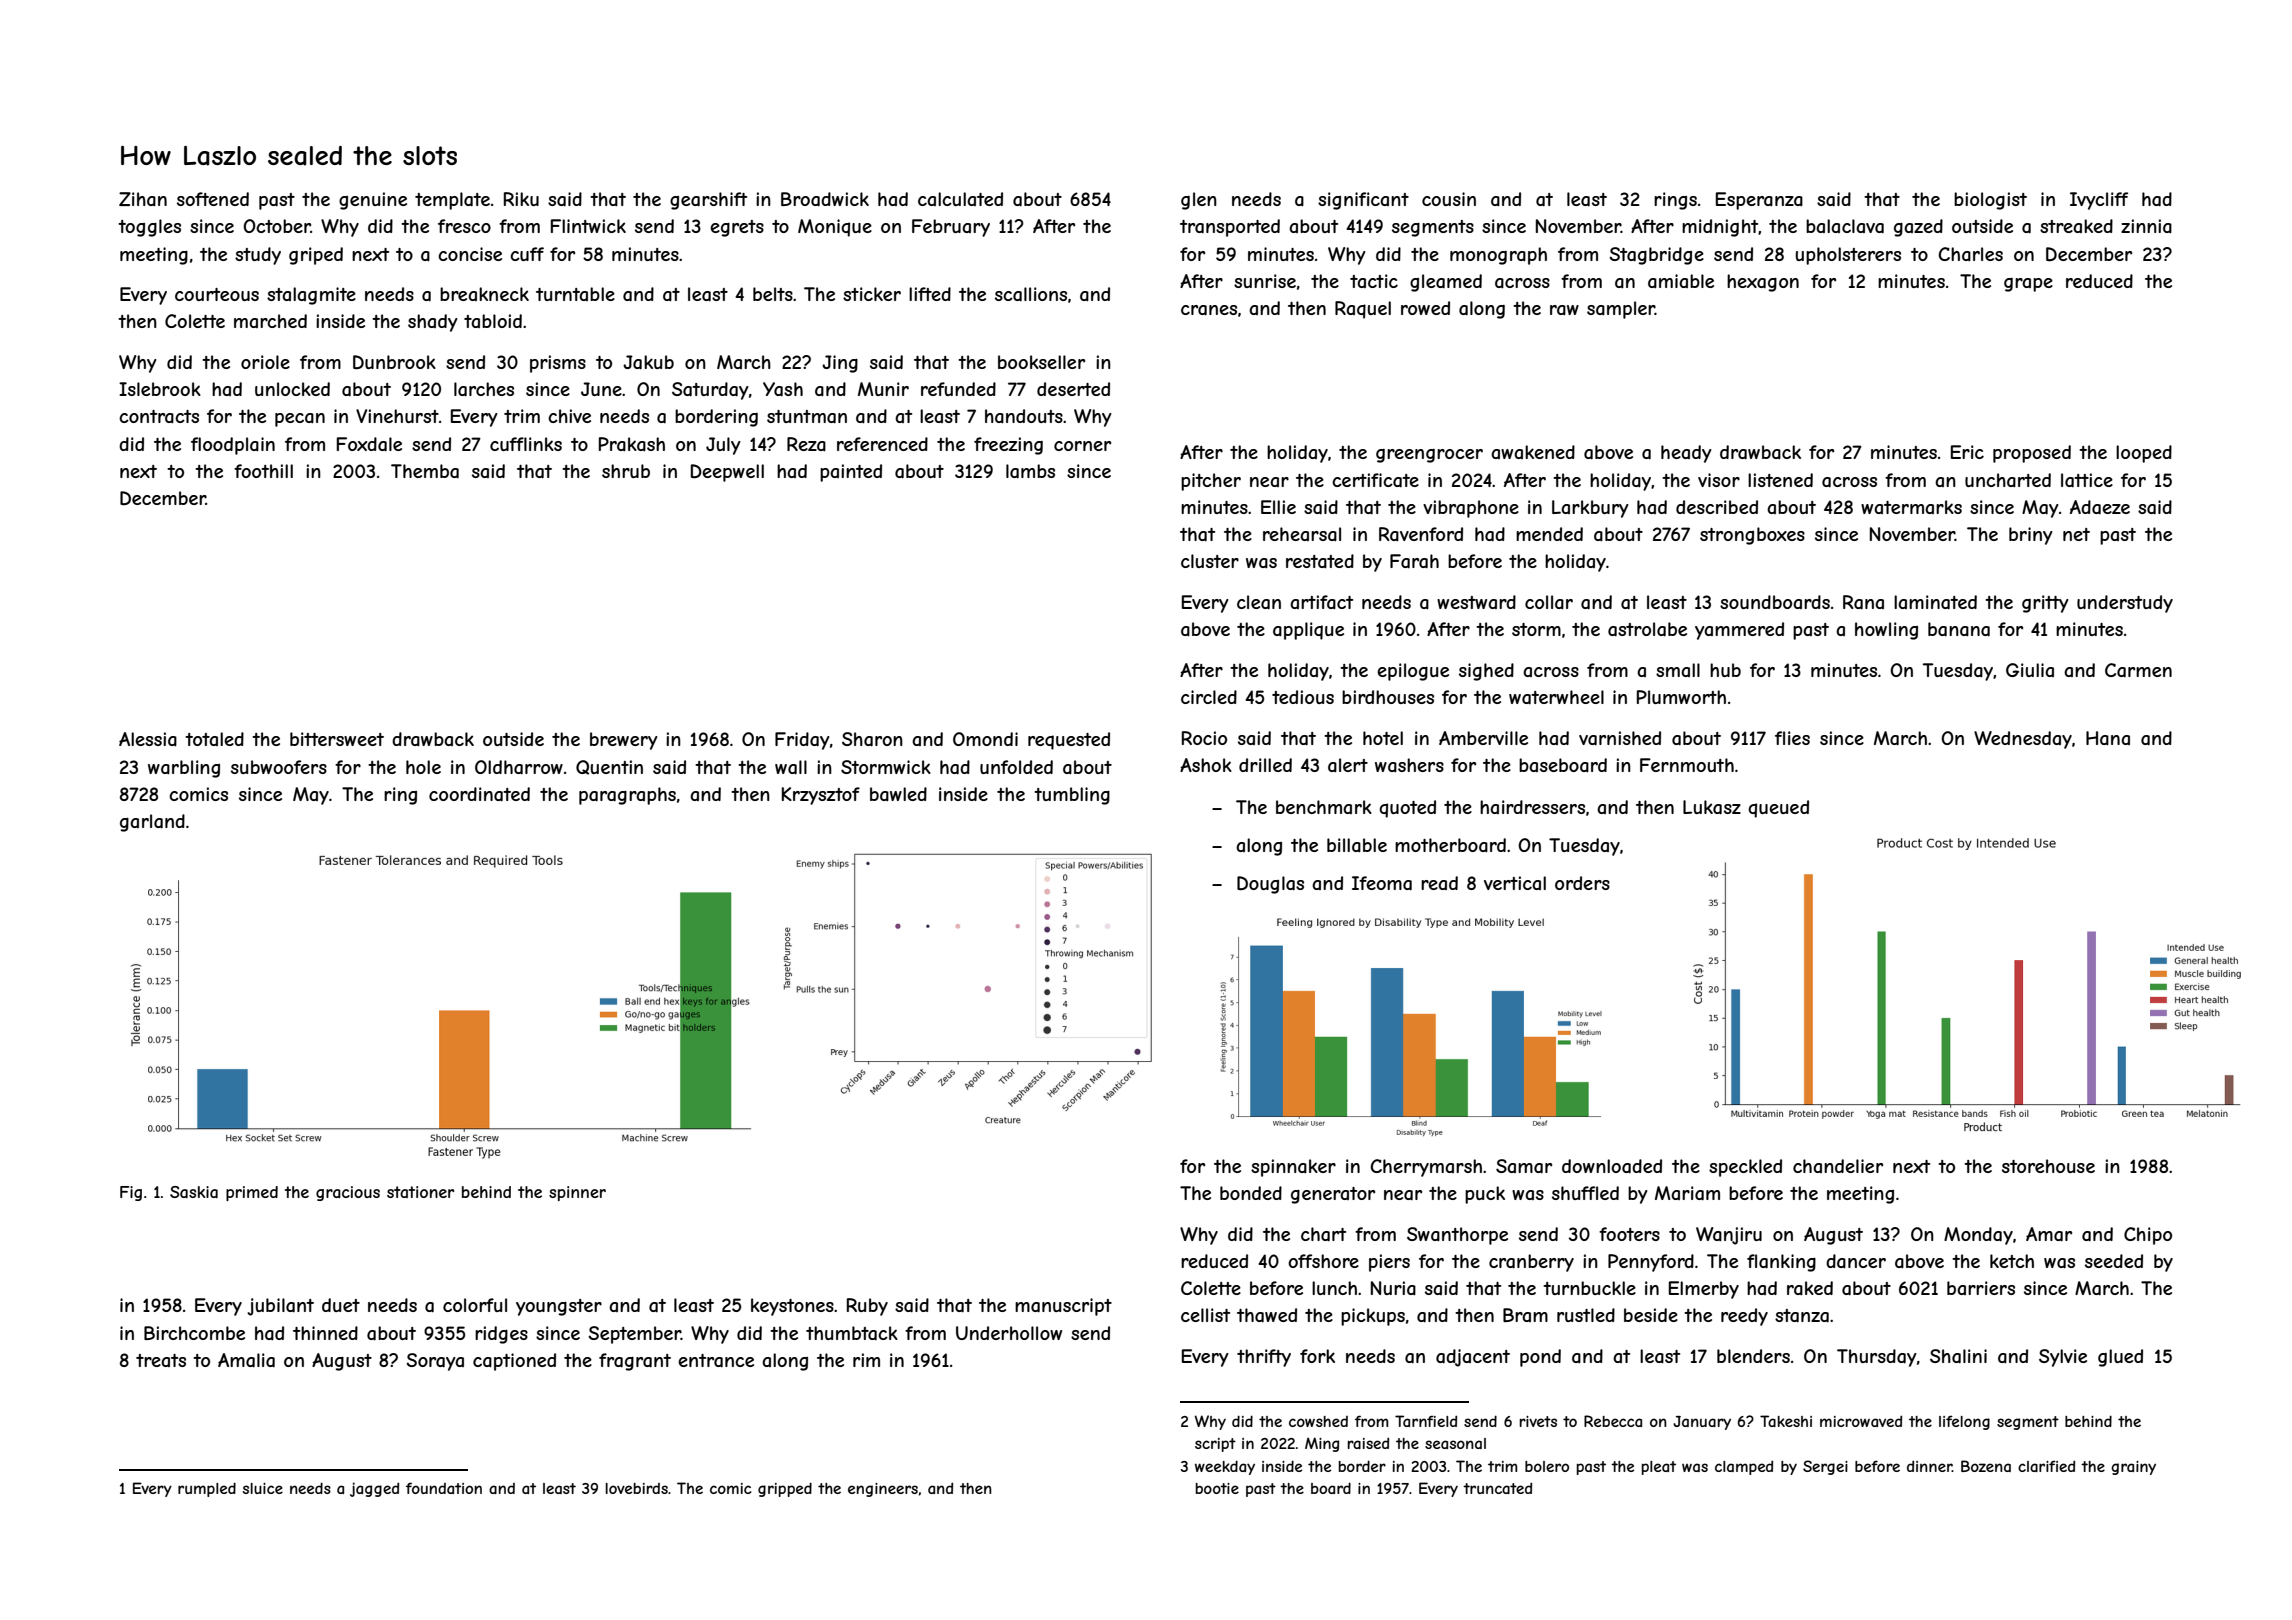  I want to click on sampler, so click(1621, 310).
